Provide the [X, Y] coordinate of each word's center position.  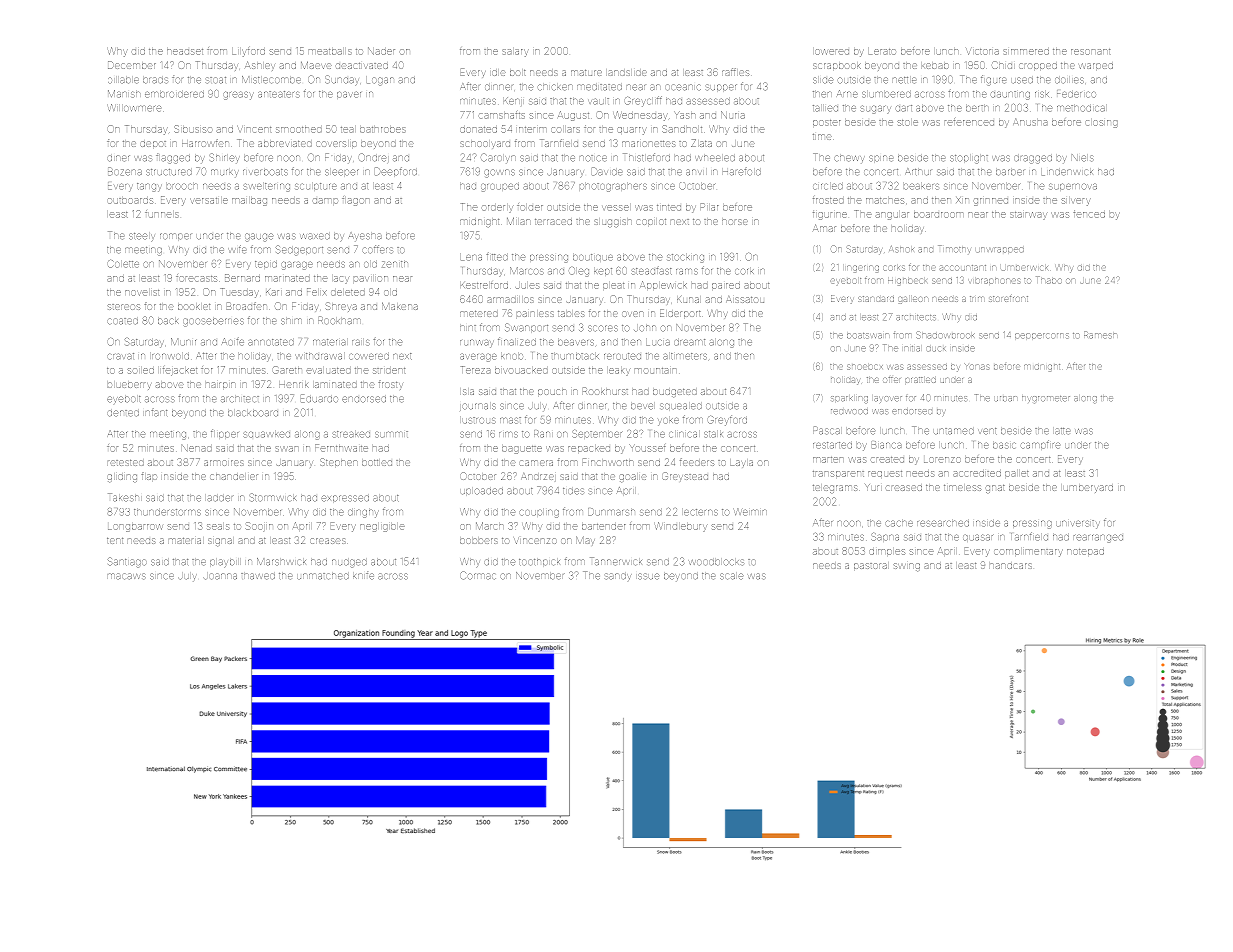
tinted [669, 208]
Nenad [197, 449]
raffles [735, 72]
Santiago [127, 562]
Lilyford [248, 52]
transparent [838, 474]
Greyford [727, 421]
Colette [123, 264]
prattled [920, 380]
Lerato [882, 51]
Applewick [663, 285]
